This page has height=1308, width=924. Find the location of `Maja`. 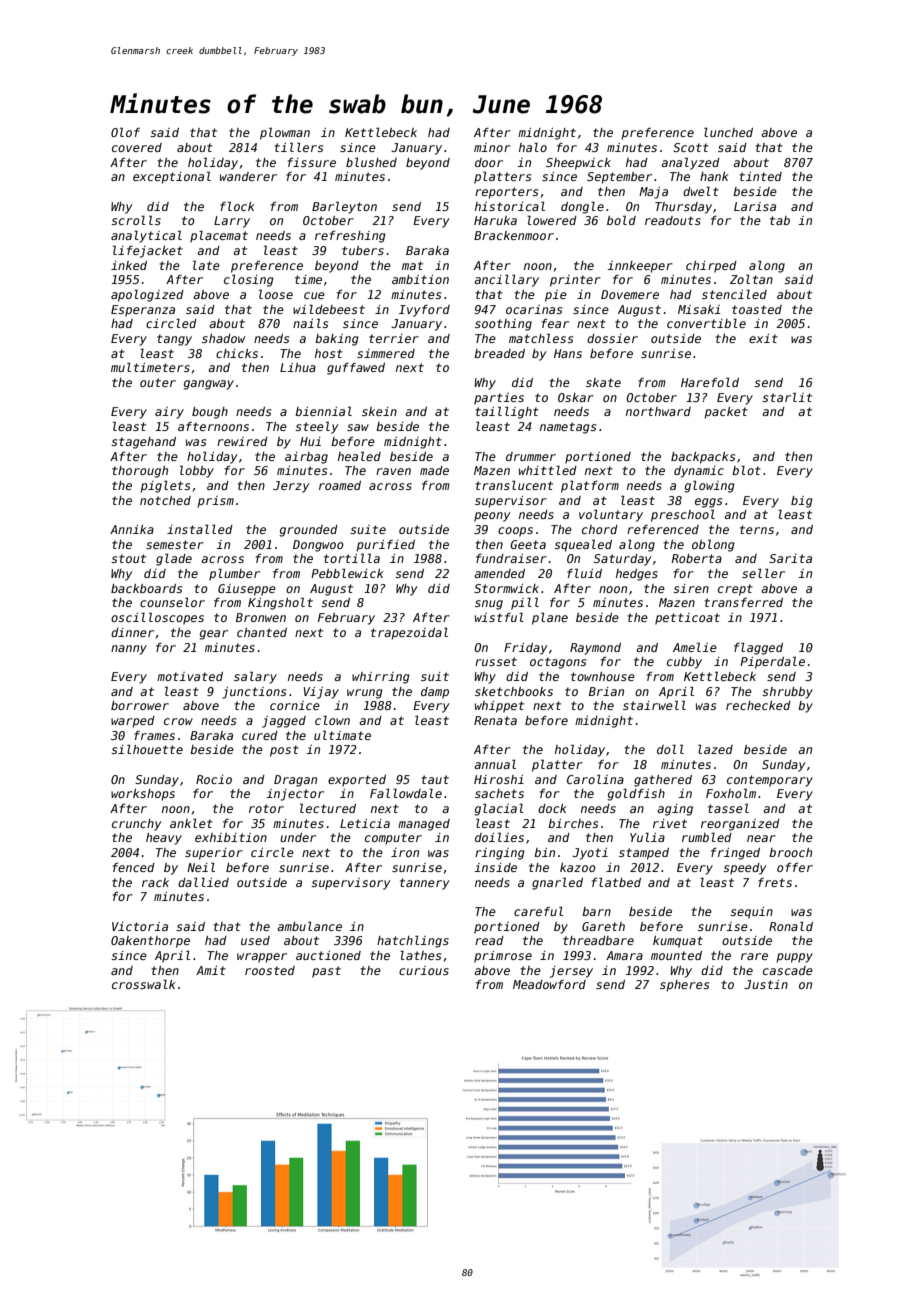

Maja is located at coordinates (653, 193).
